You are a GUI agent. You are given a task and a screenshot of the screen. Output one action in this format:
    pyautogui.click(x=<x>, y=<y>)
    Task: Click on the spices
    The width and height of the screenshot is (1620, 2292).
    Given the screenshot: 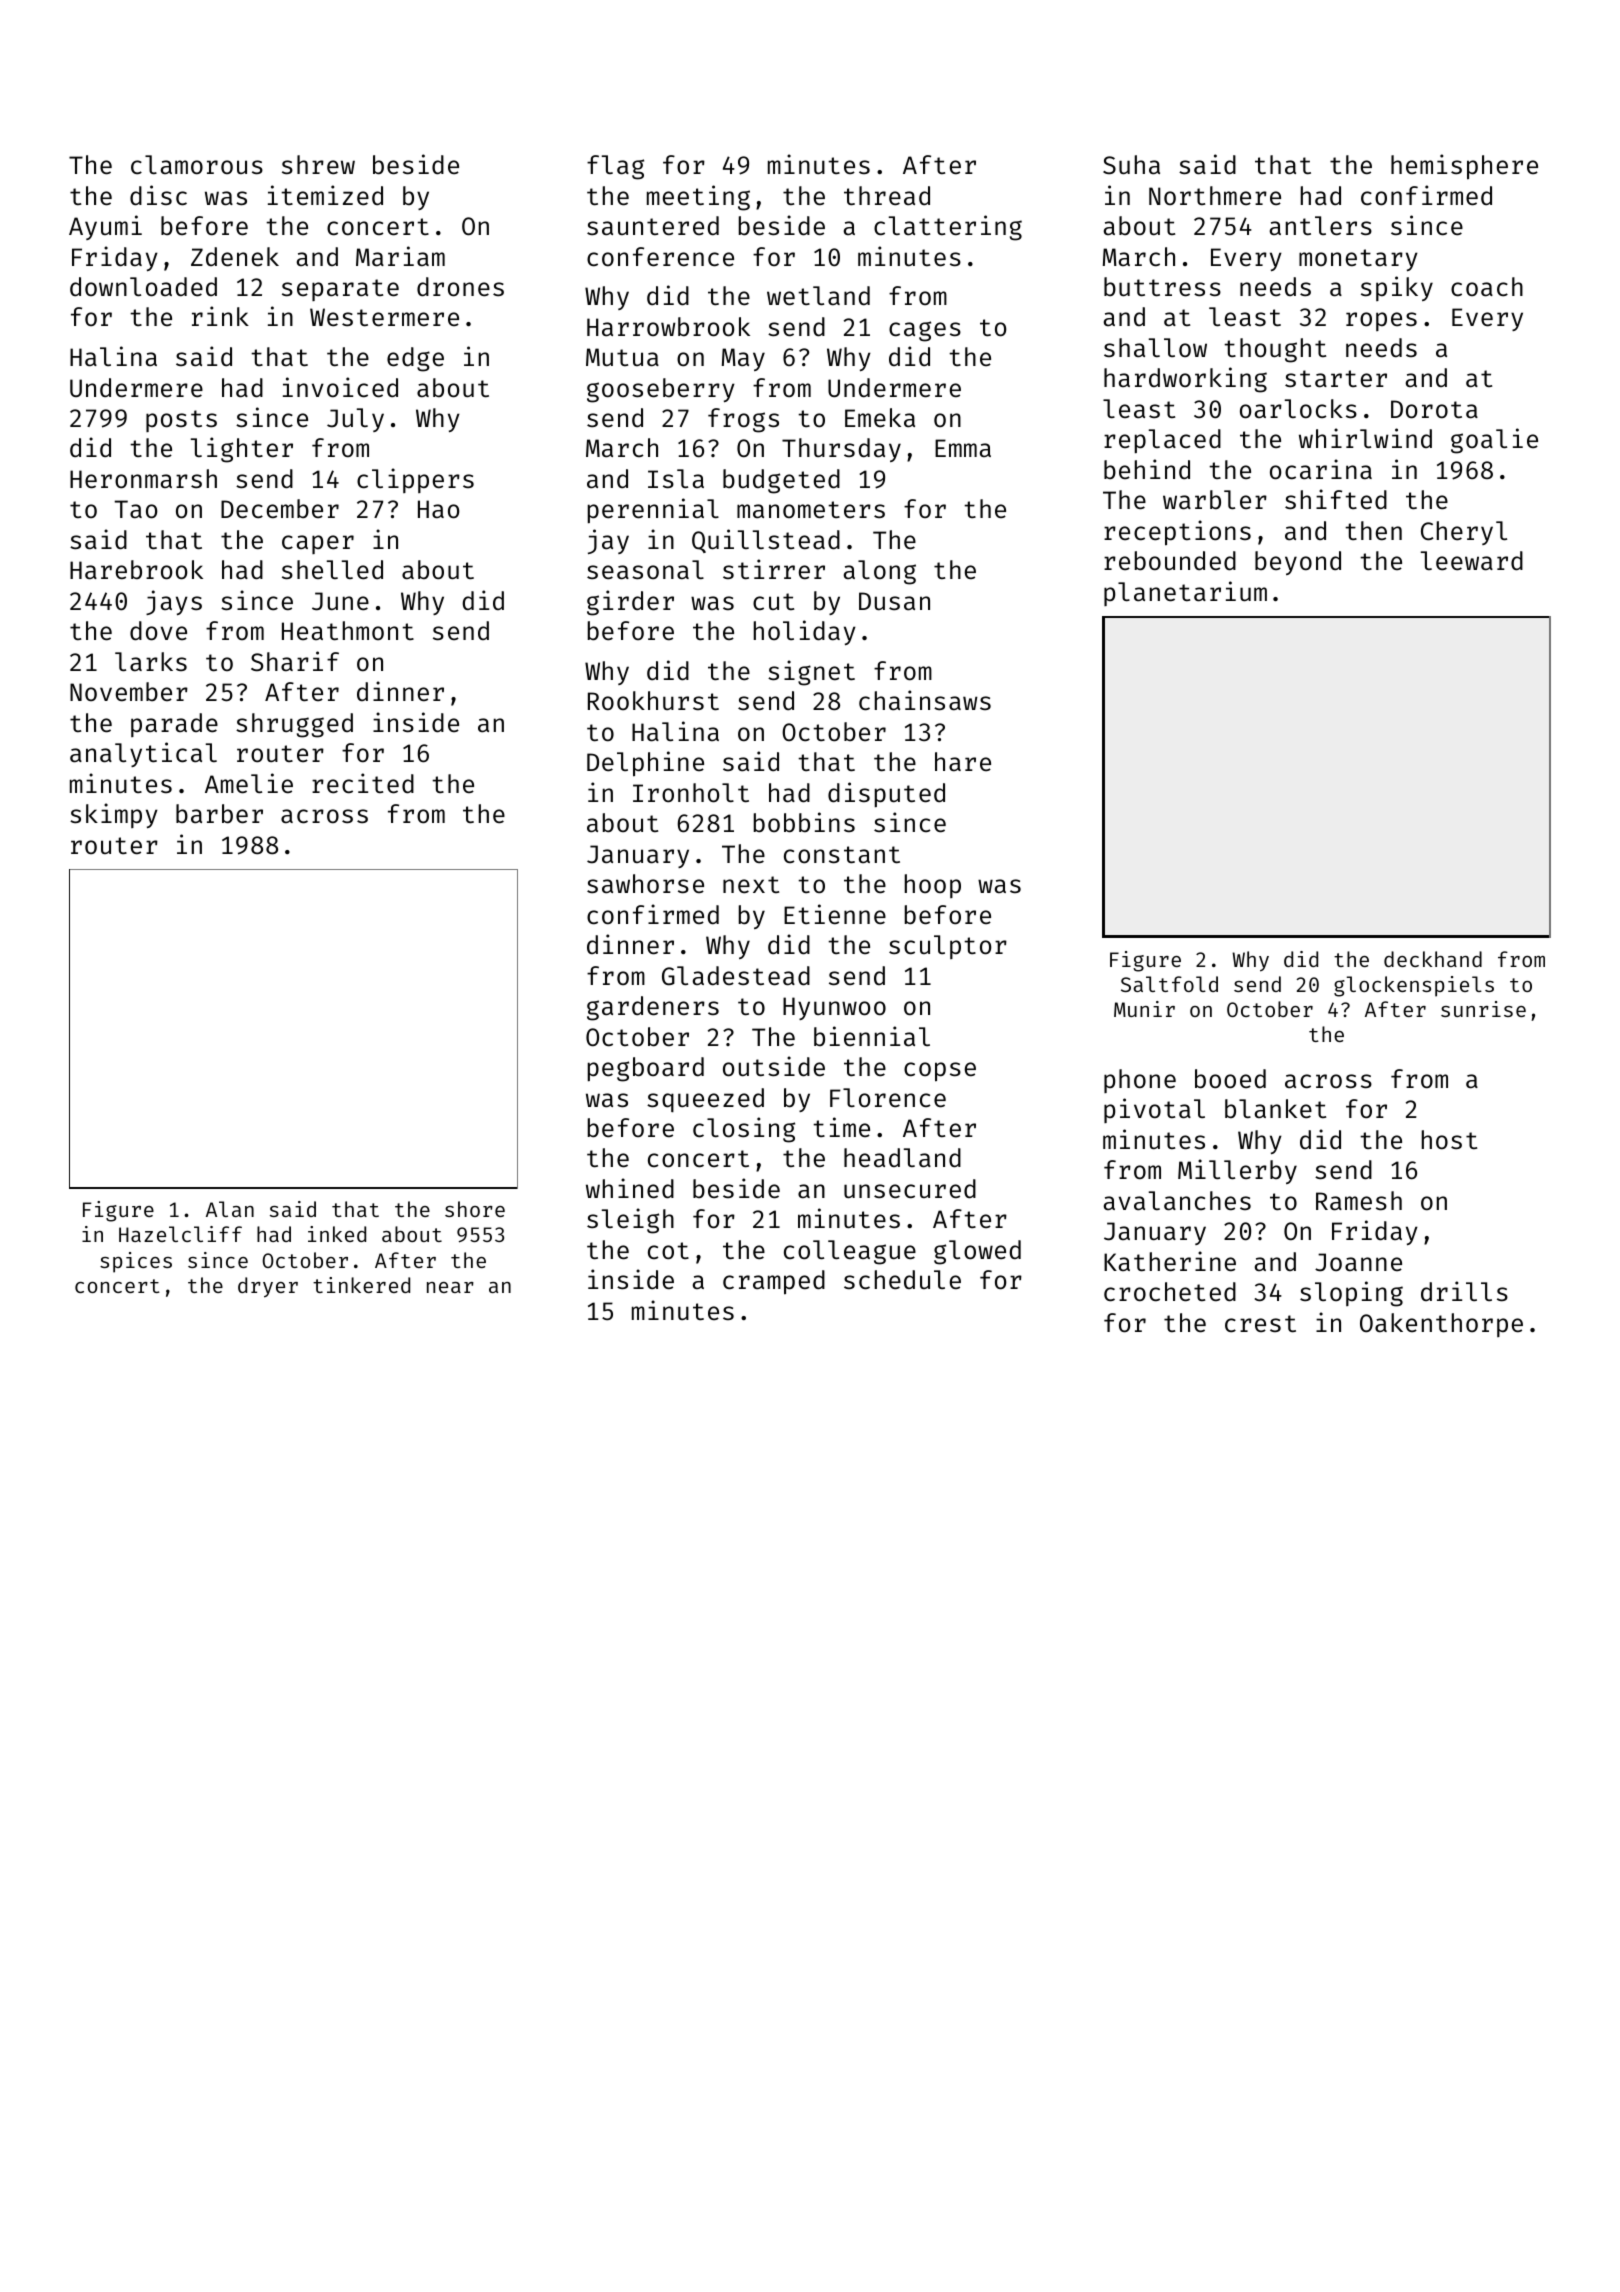 What is the action you would take?
    pyautogui.click(x=136, y=1262)
